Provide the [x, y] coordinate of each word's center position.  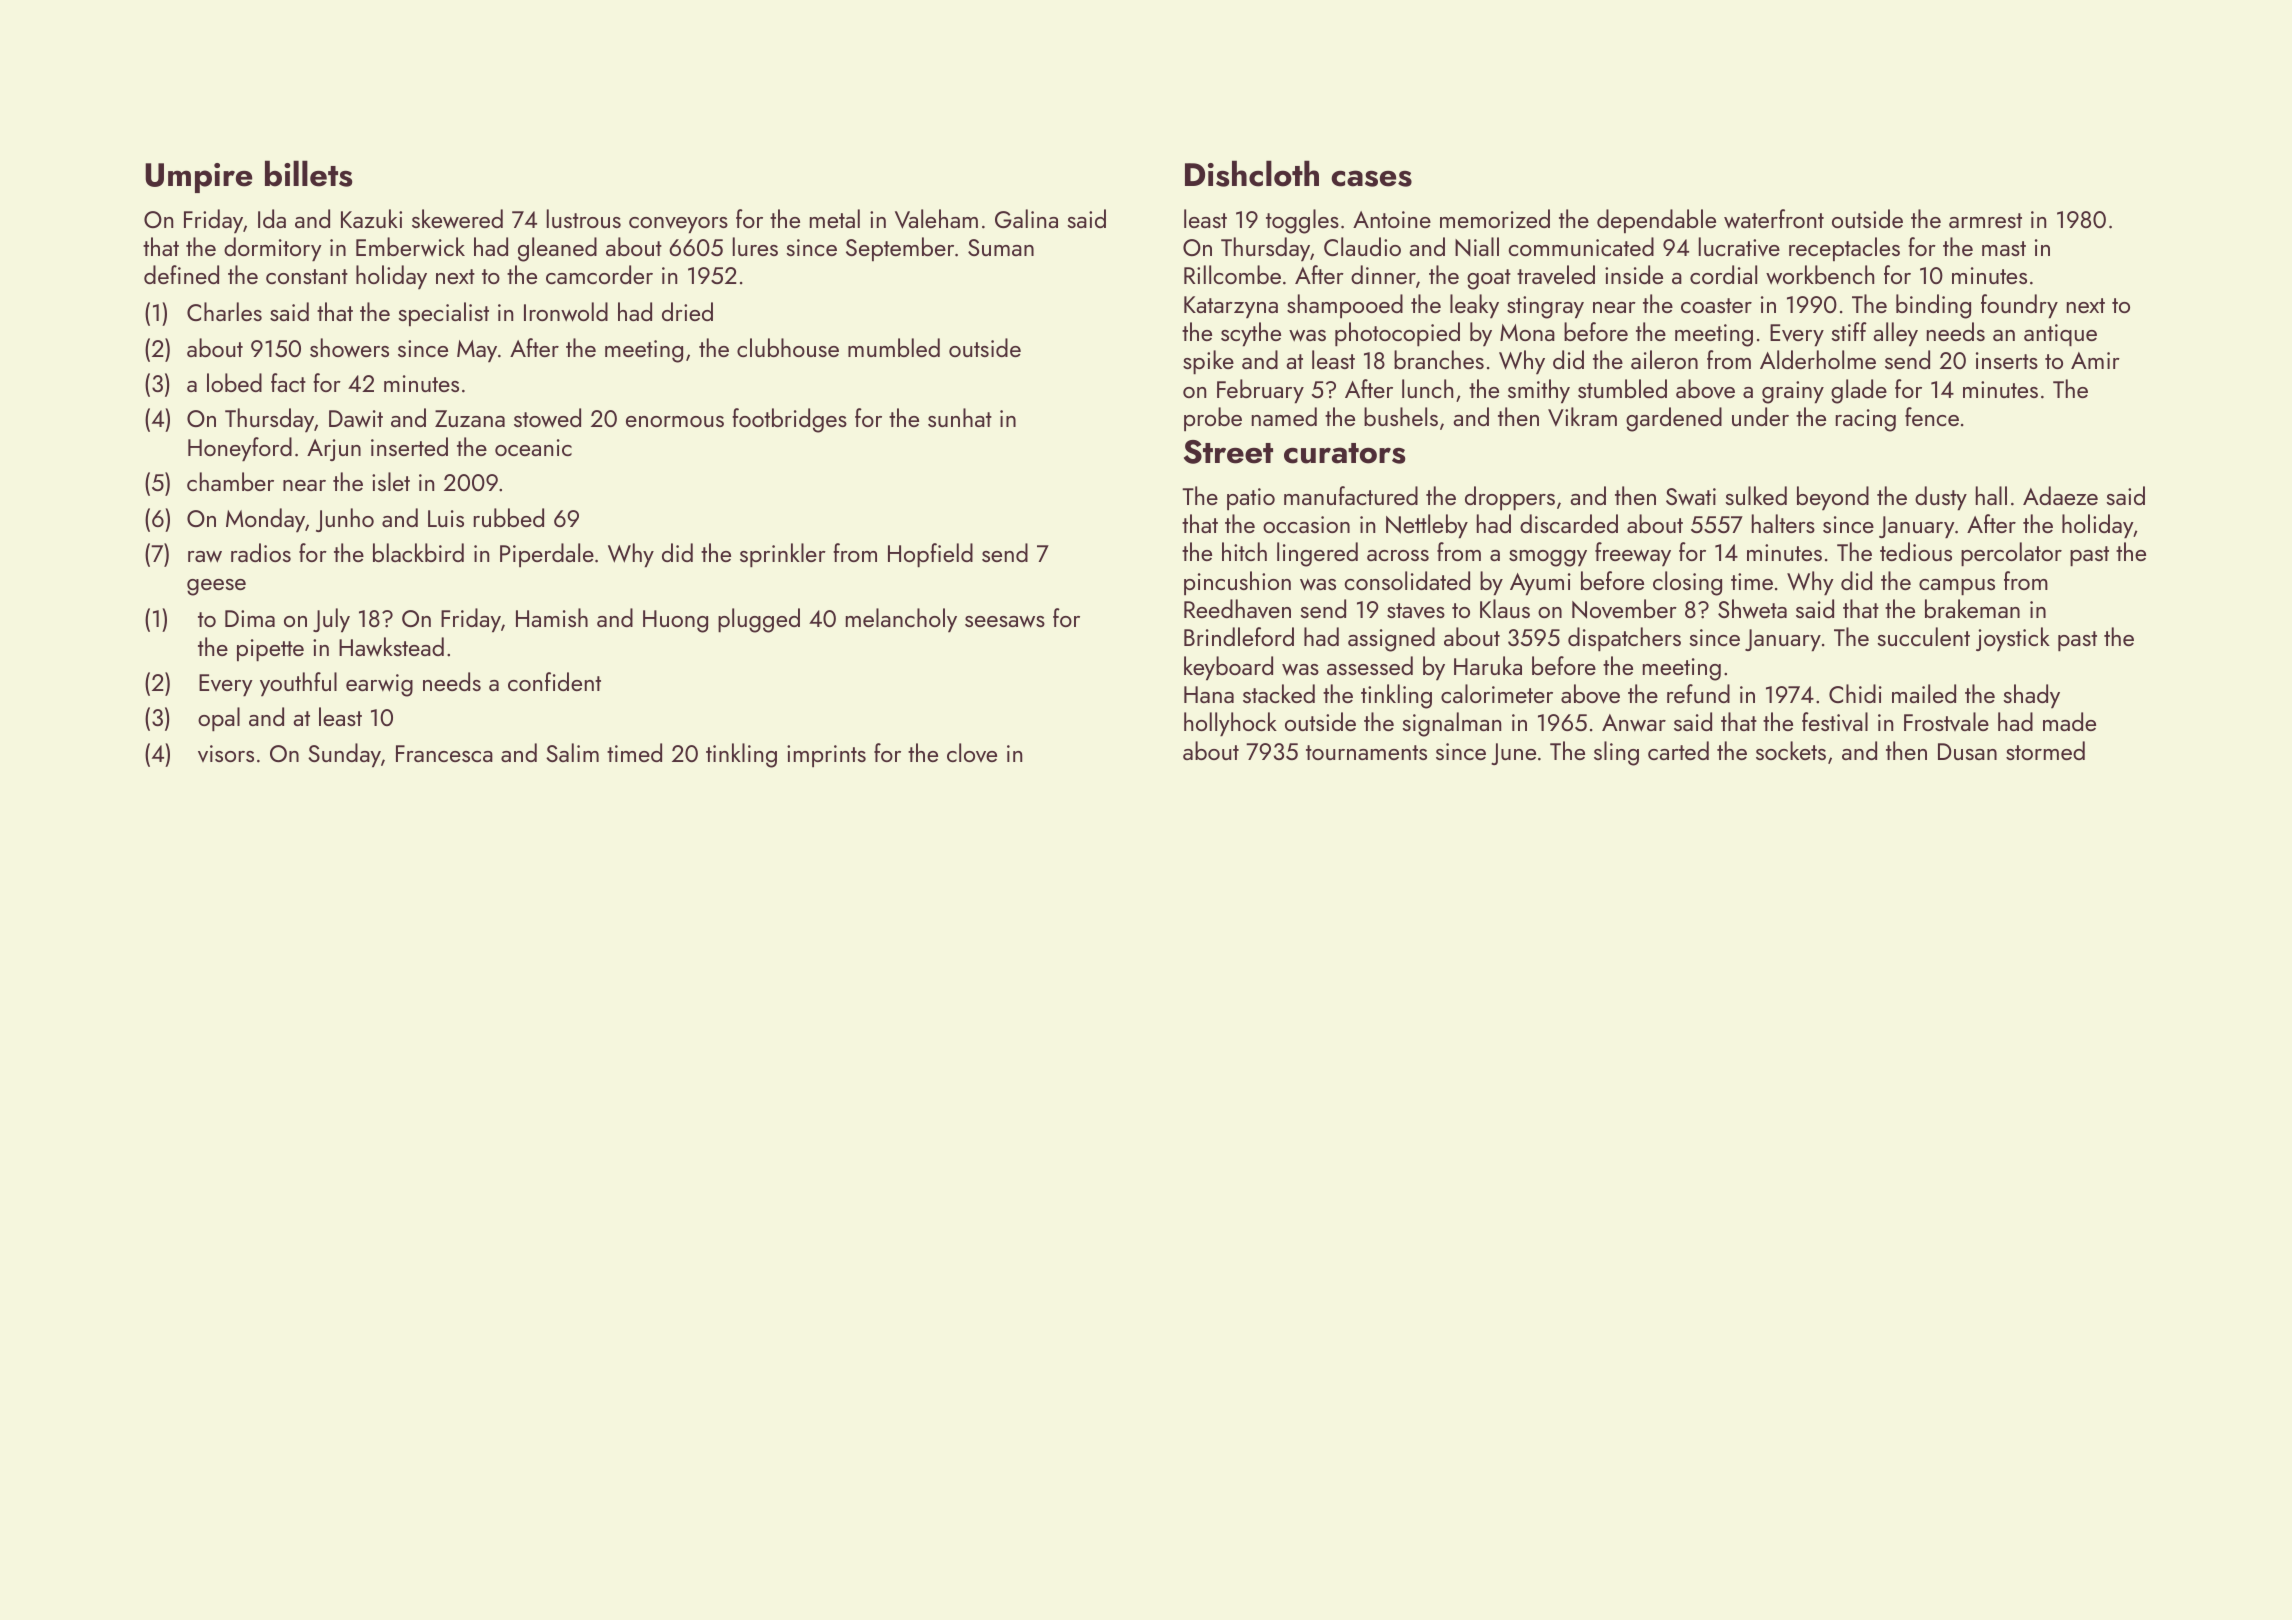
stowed [547, 418]
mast [2004, 248]
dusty [1941, 498]
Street [1228, 452]
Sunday [344, 755]
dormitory [273, 249]
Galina [1026, 218]
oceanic [533, 447]
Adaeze [2060, 495]
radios [261, 552]
